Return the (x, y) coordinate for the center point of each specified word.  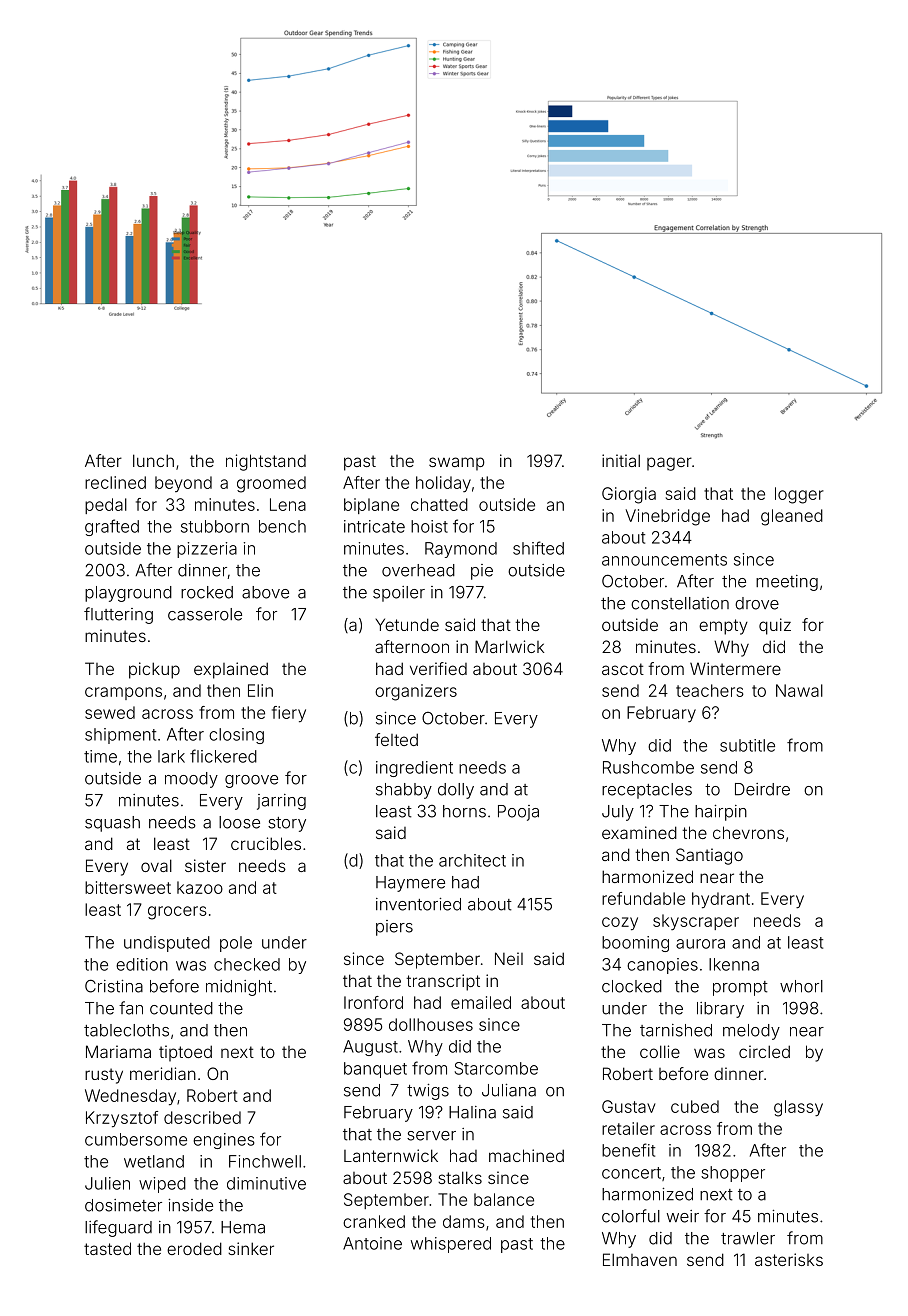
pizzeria (207, 550)
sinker (251, 1248)
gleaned (792, 517)
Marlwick (509, 646)
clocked (632, 986)
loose (239, 822)
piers (394, 928)
